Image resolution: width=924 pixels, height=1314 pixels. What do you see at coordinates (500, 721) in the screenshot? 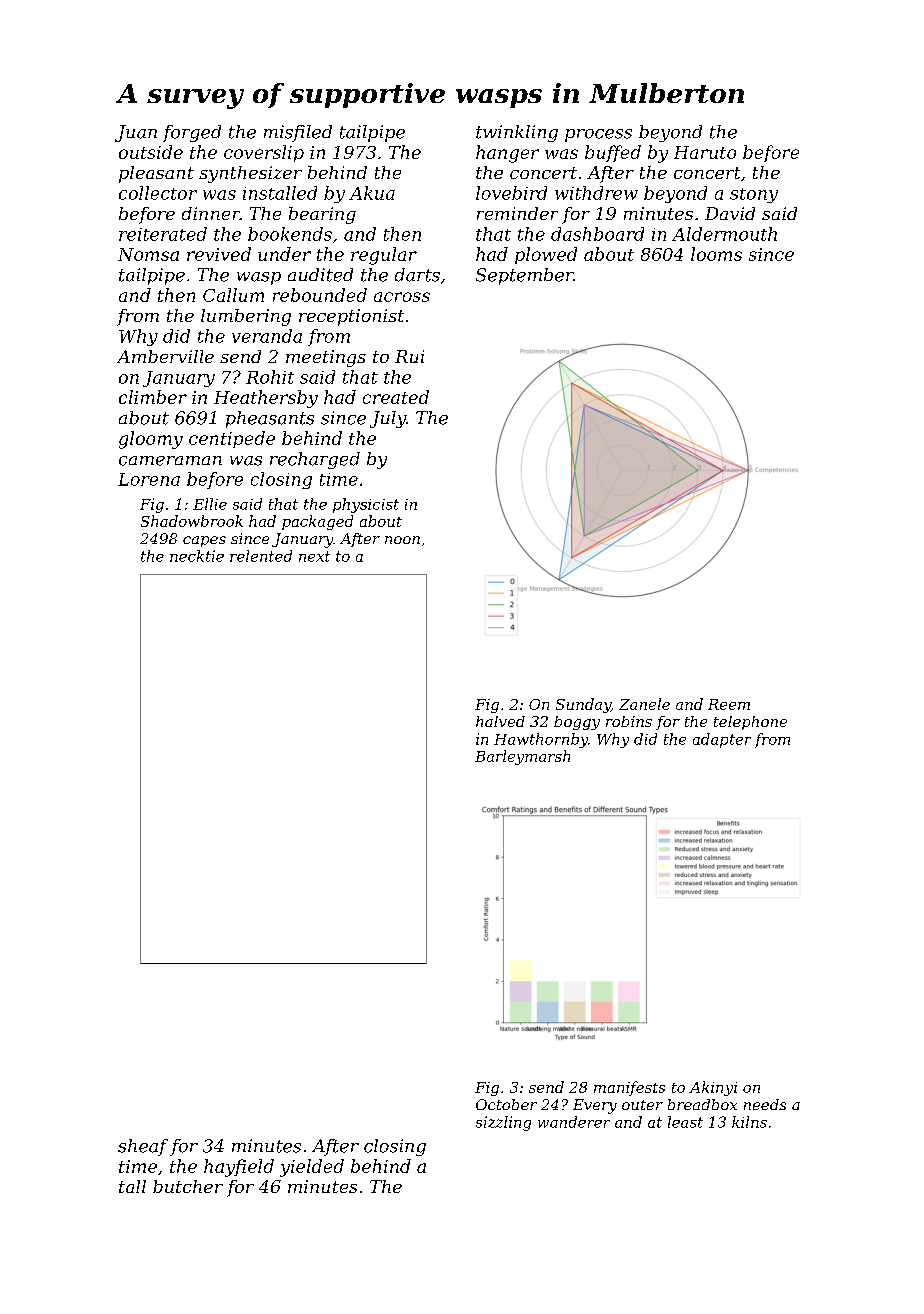
I see `halved` at bounding box center [500, 721].
